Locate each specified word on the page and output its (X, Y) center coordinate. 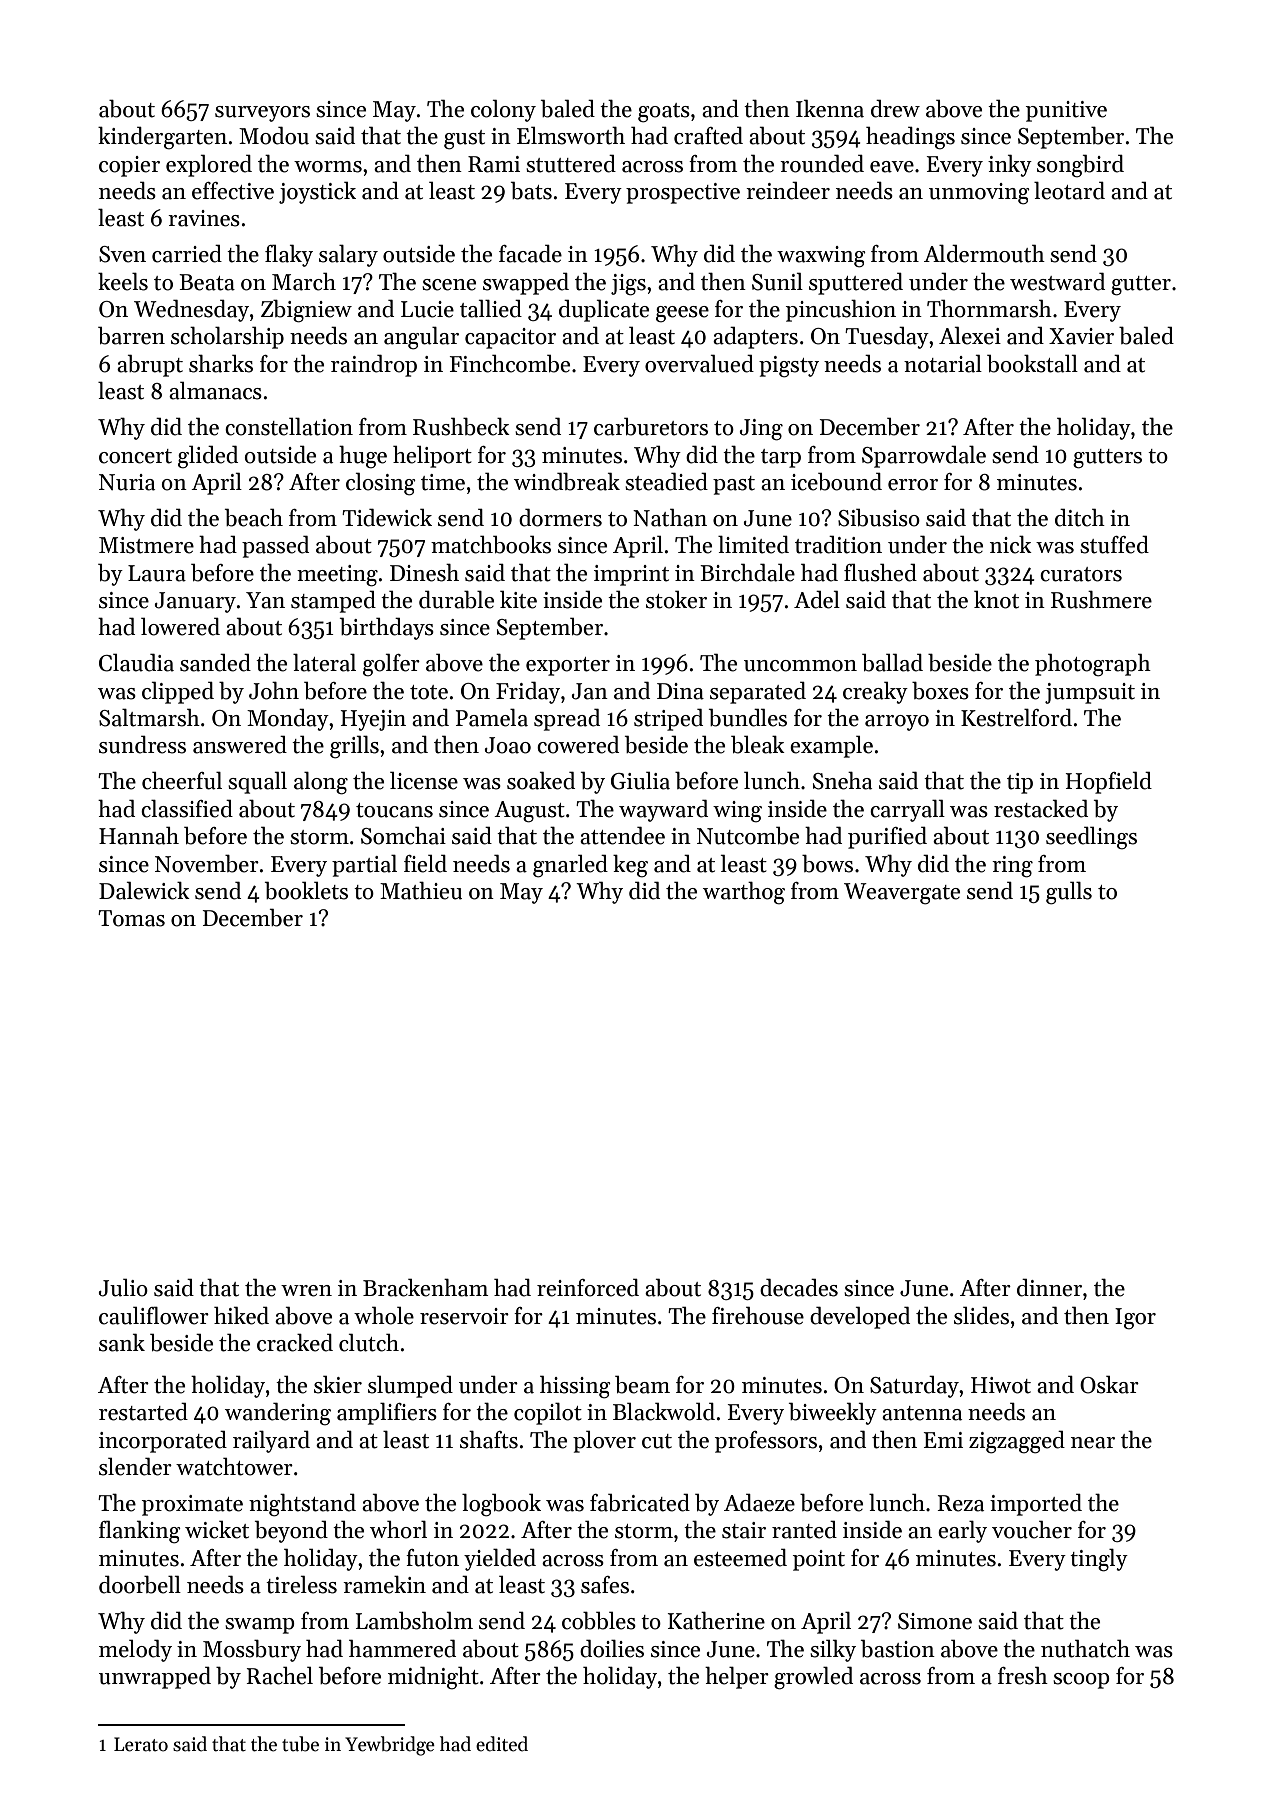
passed (275, 546)
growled (813, 1678)
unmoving (979, 194)
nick (1011, 544)
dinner (1049, 1287)
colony (503, 110)
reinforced (588, 1287)
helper (737, 1677)
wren (306, 1291)
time (443, 482)
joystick (317, 192)
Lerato (141, 1744)
